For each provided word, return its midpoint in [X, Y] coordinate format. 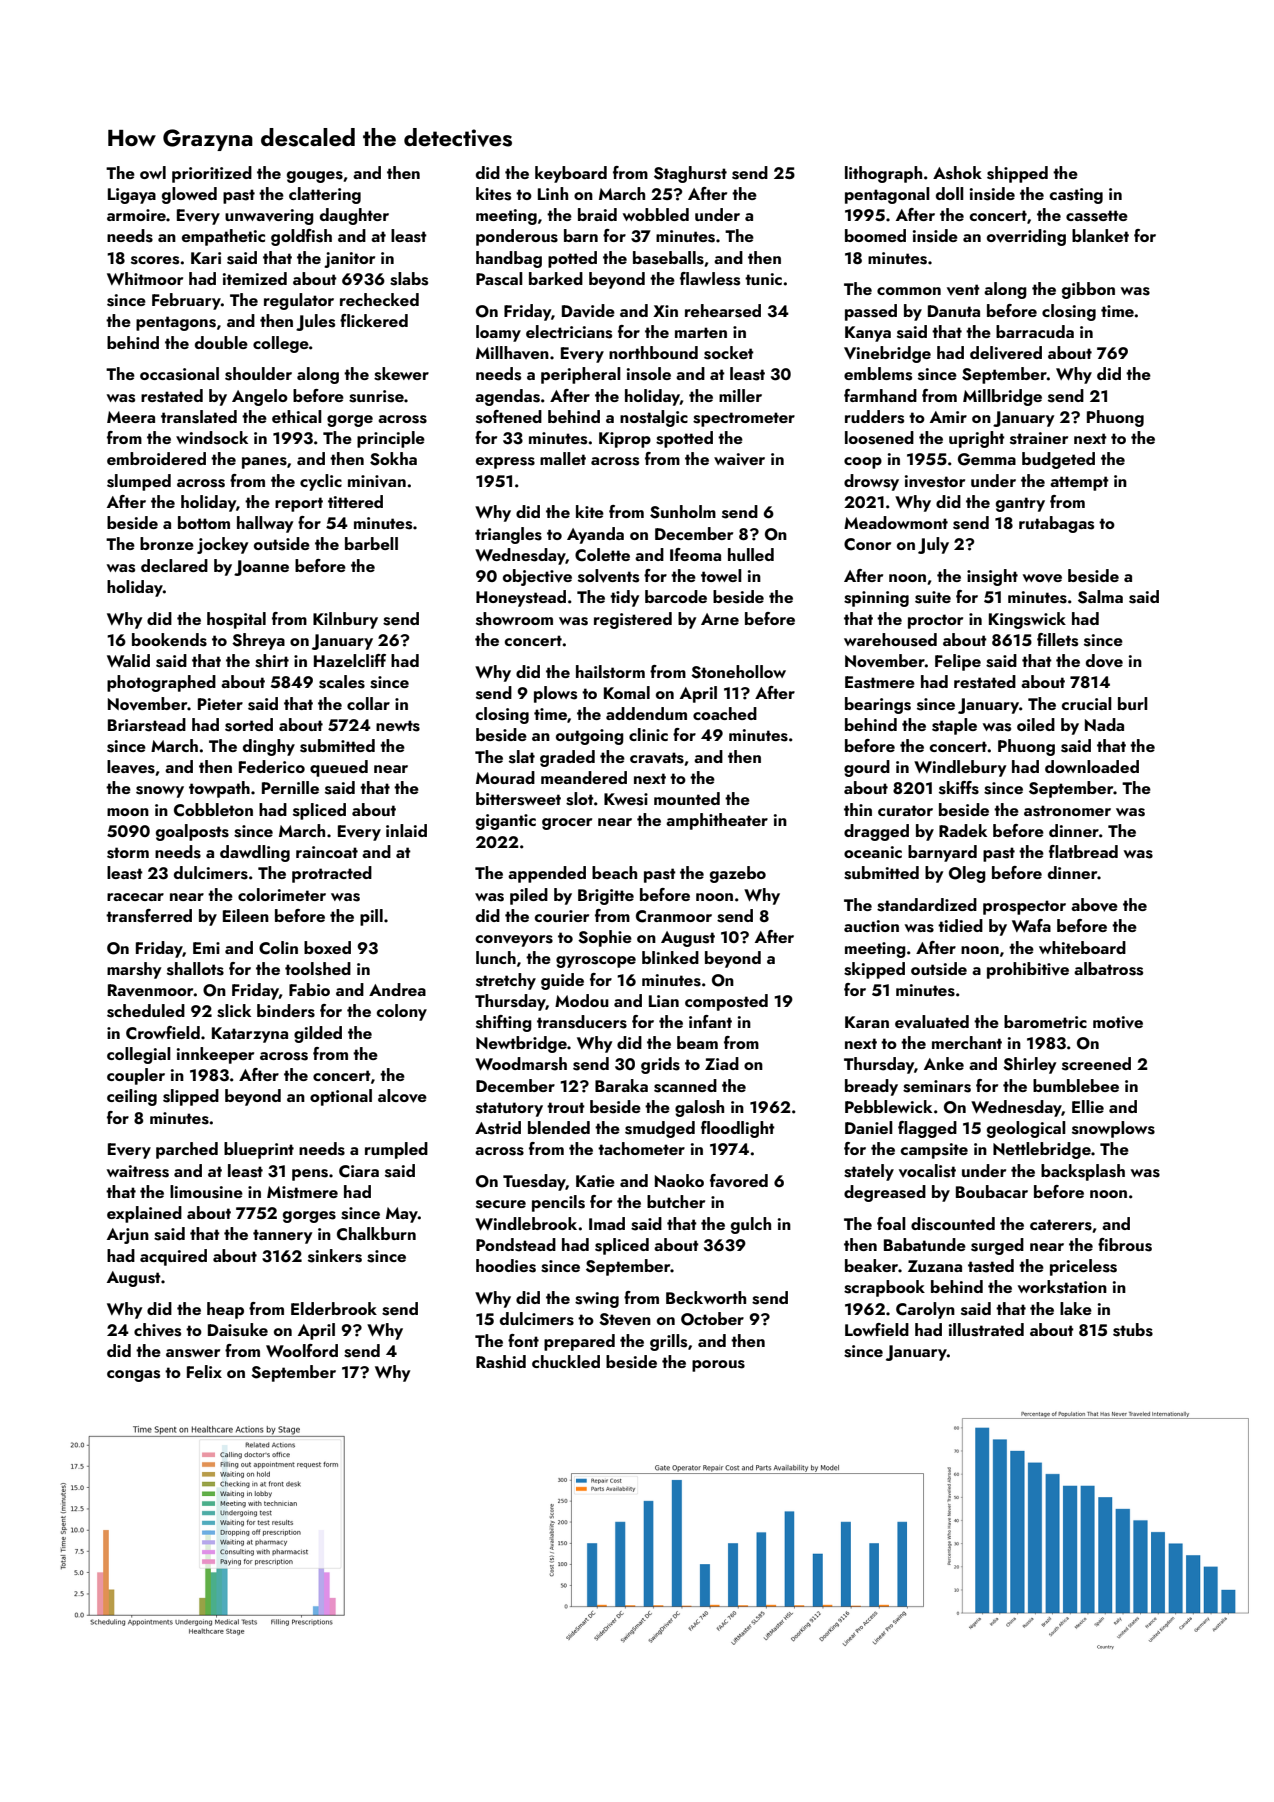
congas [133, 1376]
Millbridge [1002, 397]
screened [1096, 1064]
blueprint [259, 1150]
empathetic [223, 237]
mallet [563, 458]
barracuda [1035, 331]
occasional [179, 374]
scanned [685, 1086]
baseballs [668, 258]
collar [368, 703]
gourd [867, 768]
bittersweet [518, 799]
